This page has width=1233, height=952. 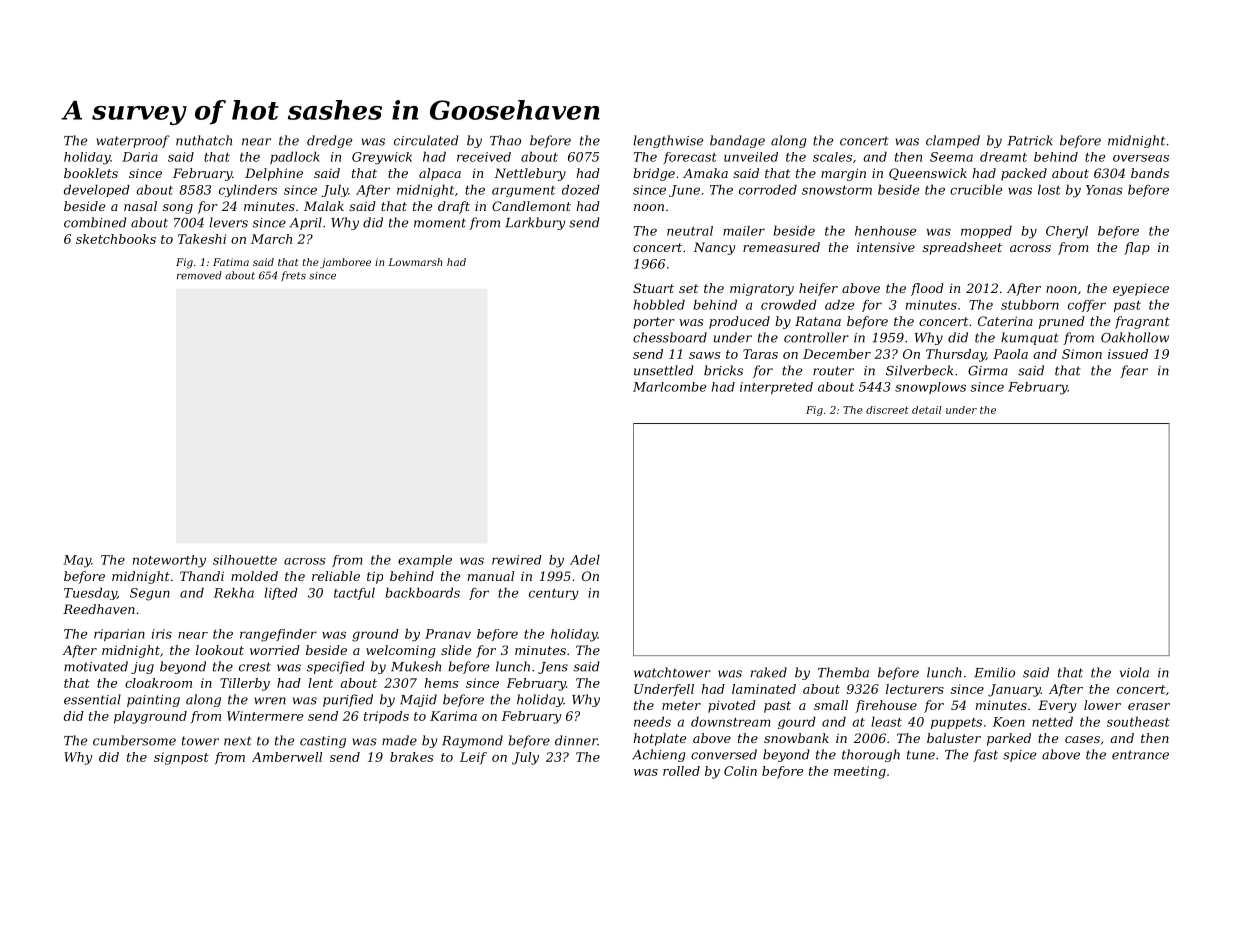 I want to click on crowded, so click(x=789, y=304).
